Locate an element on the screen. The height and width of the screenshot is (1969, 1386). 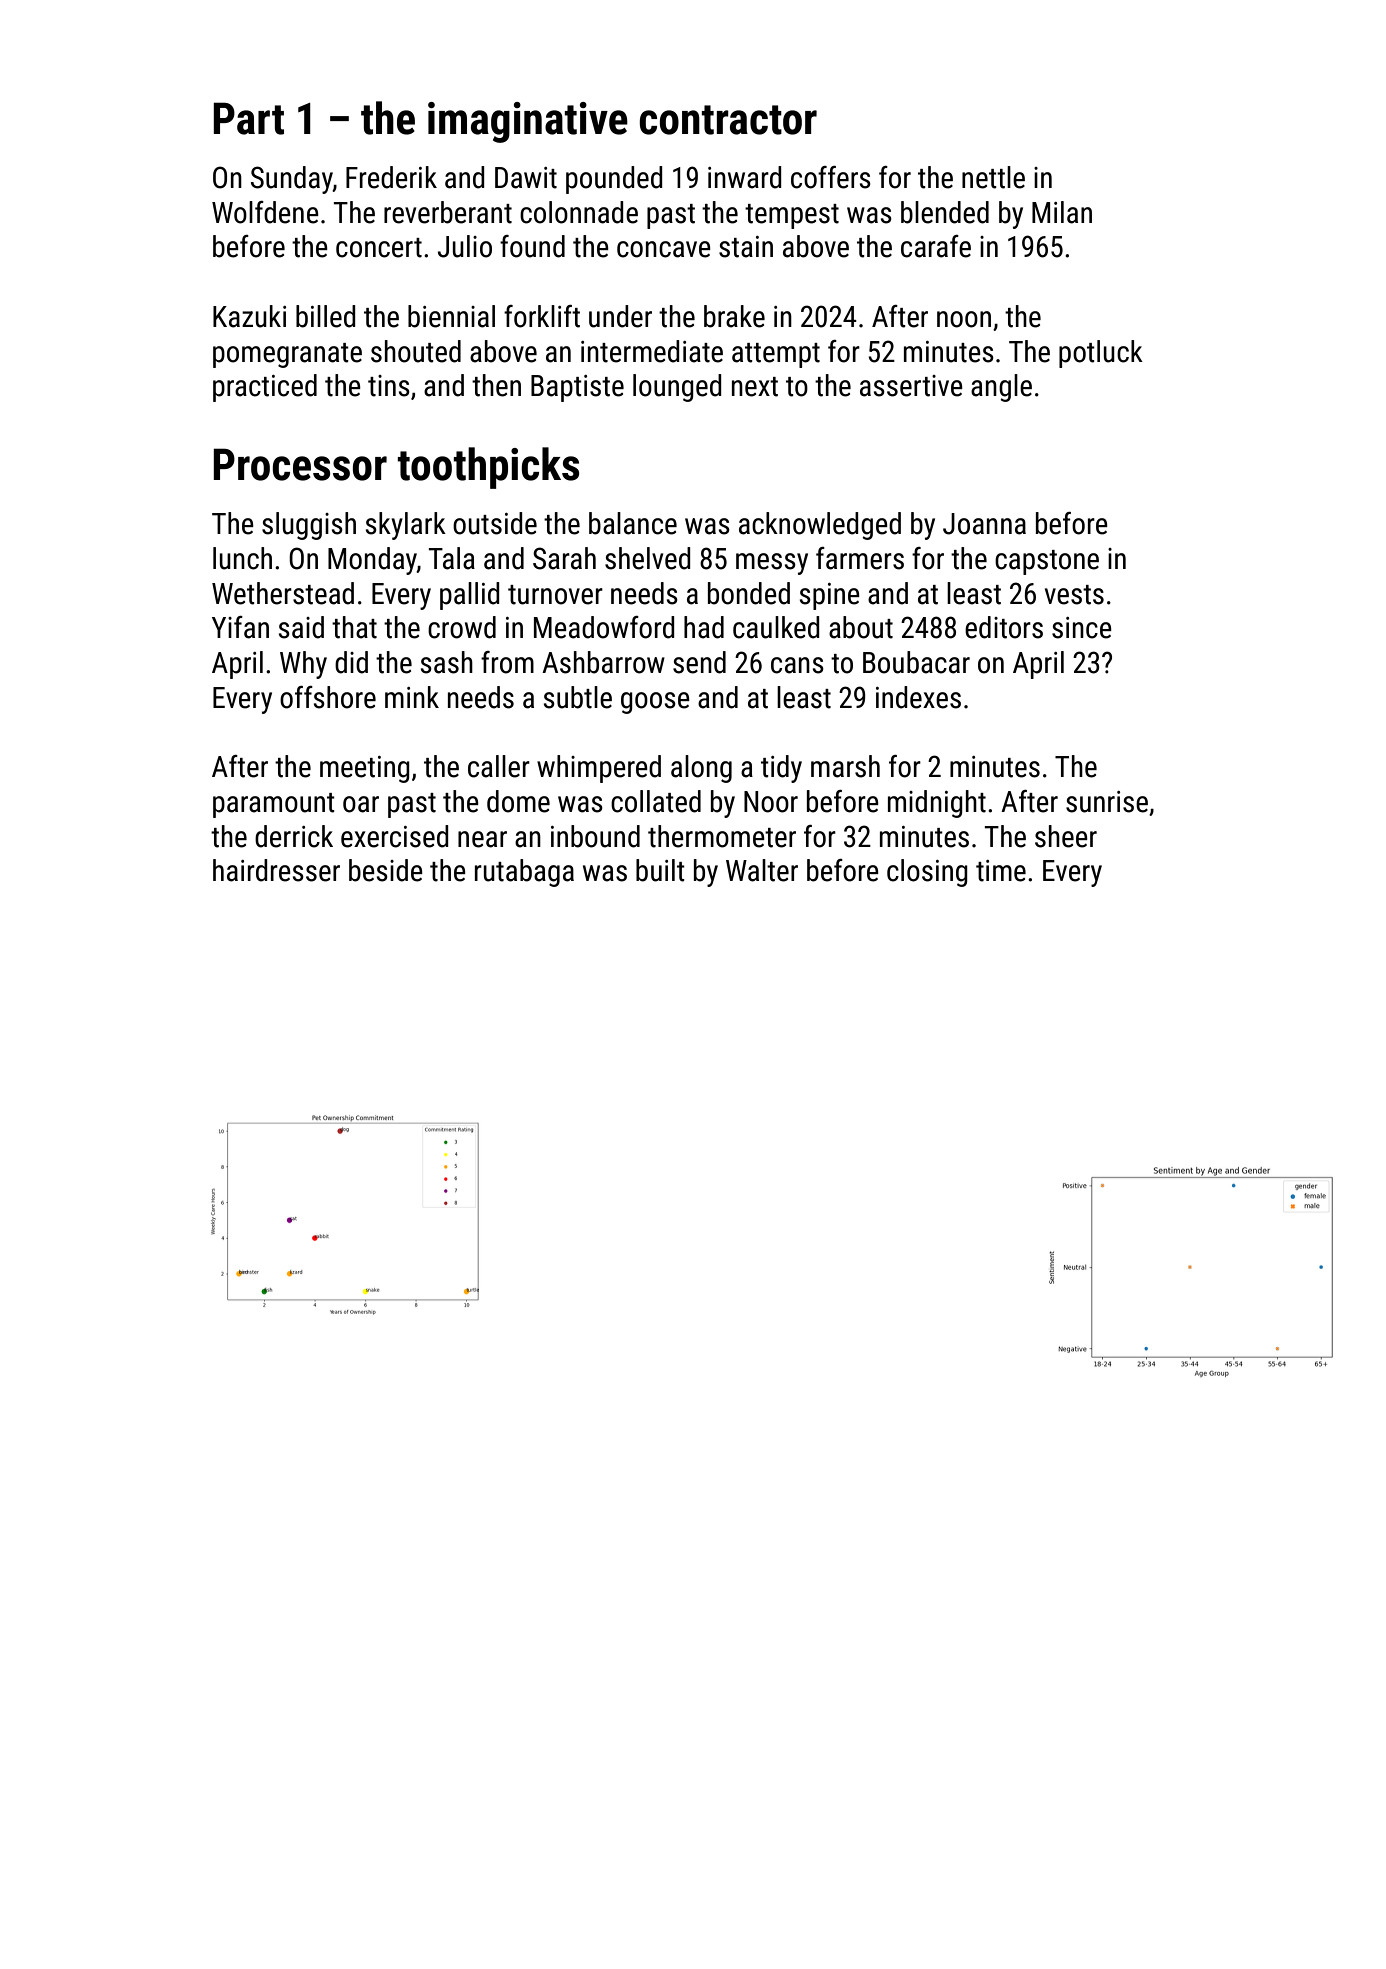
send is located at coordinates (699, 662).
